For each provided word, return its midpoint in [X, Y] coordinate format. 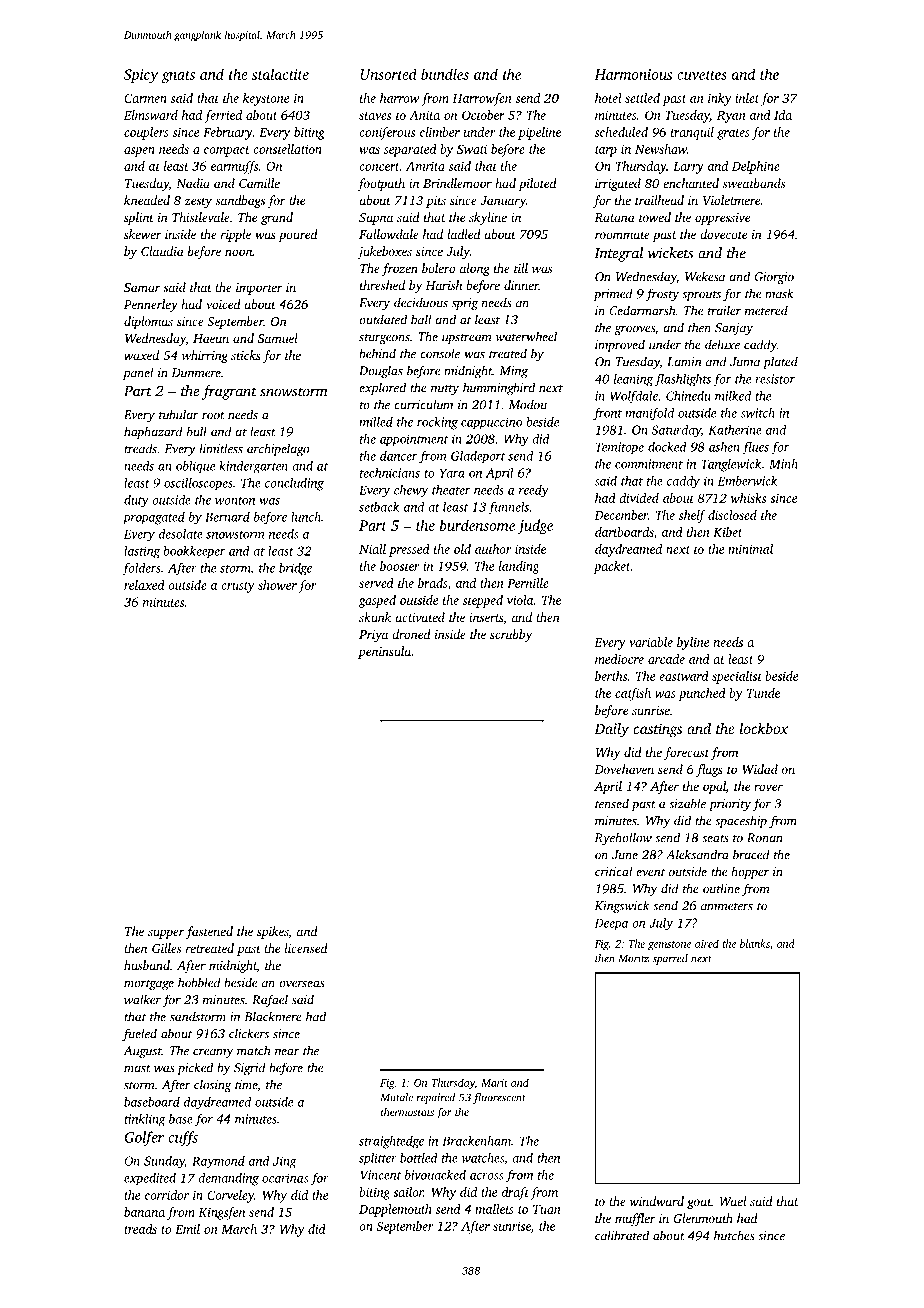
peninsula [384, 652]
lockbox [764, 728]
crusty [238, 587]
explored [382, 388]
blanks [755, 943]
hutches [734, 1235]
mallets [494, 1209]
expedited [150, 1179]
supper [166, 934]
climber [440, 132]
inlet [747, 98]
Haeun [211, 338]
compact [227, 151]
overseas [302, 984]
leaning [633, 380]
